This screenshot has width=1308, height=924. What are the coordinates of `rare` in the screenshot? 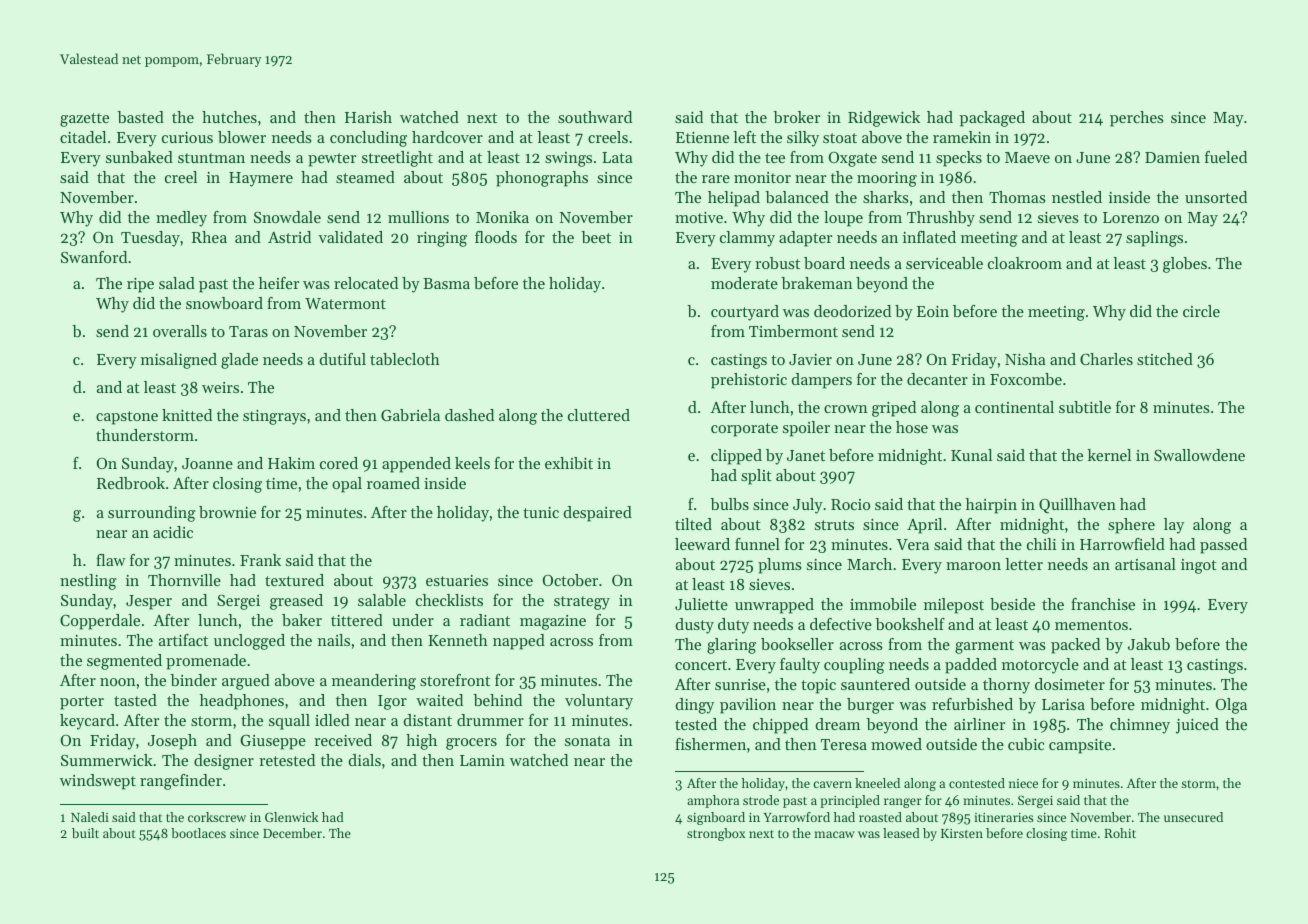 It's located at (716, 179).
